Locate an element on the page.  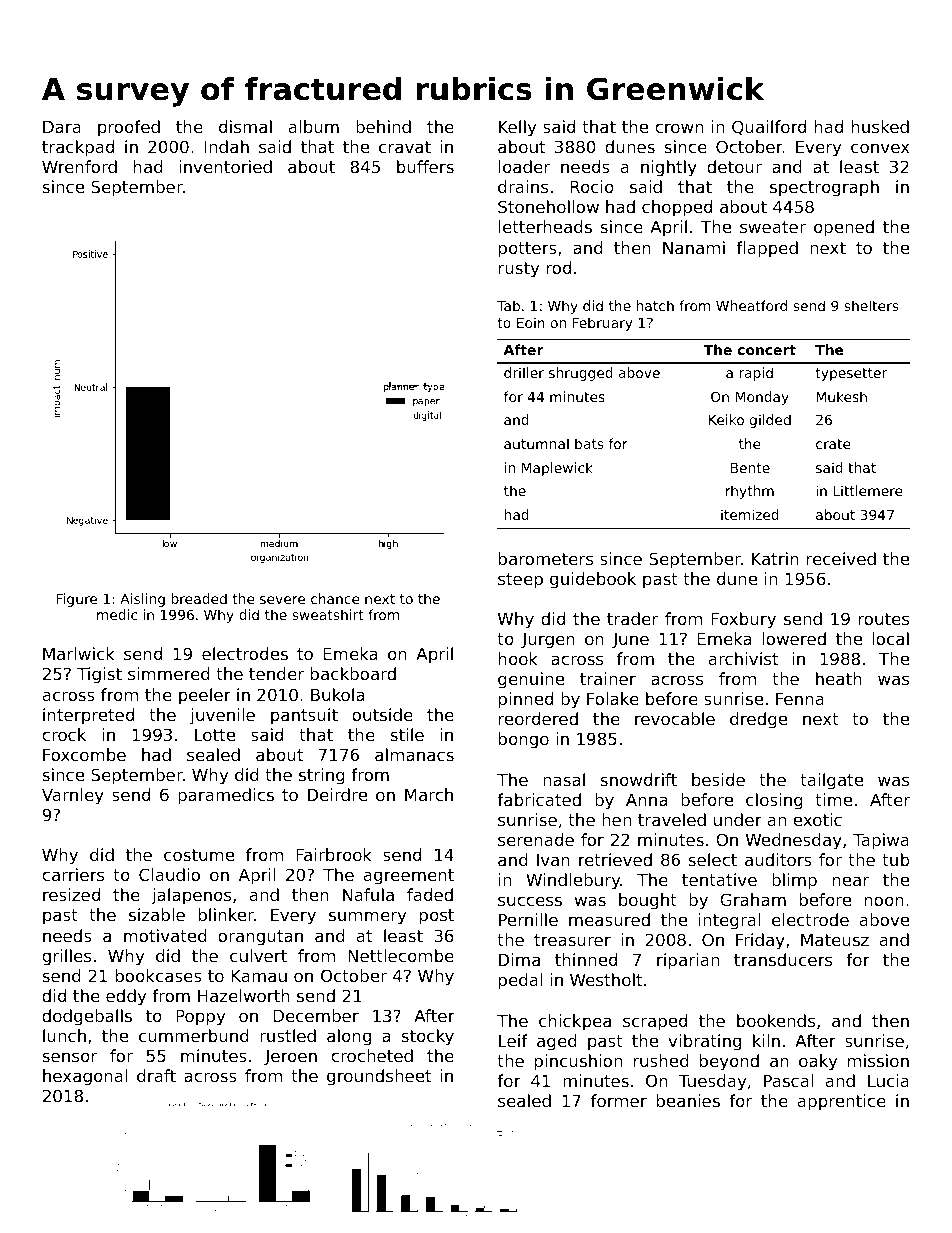
sensor is located at coordinates (69, 1057).
